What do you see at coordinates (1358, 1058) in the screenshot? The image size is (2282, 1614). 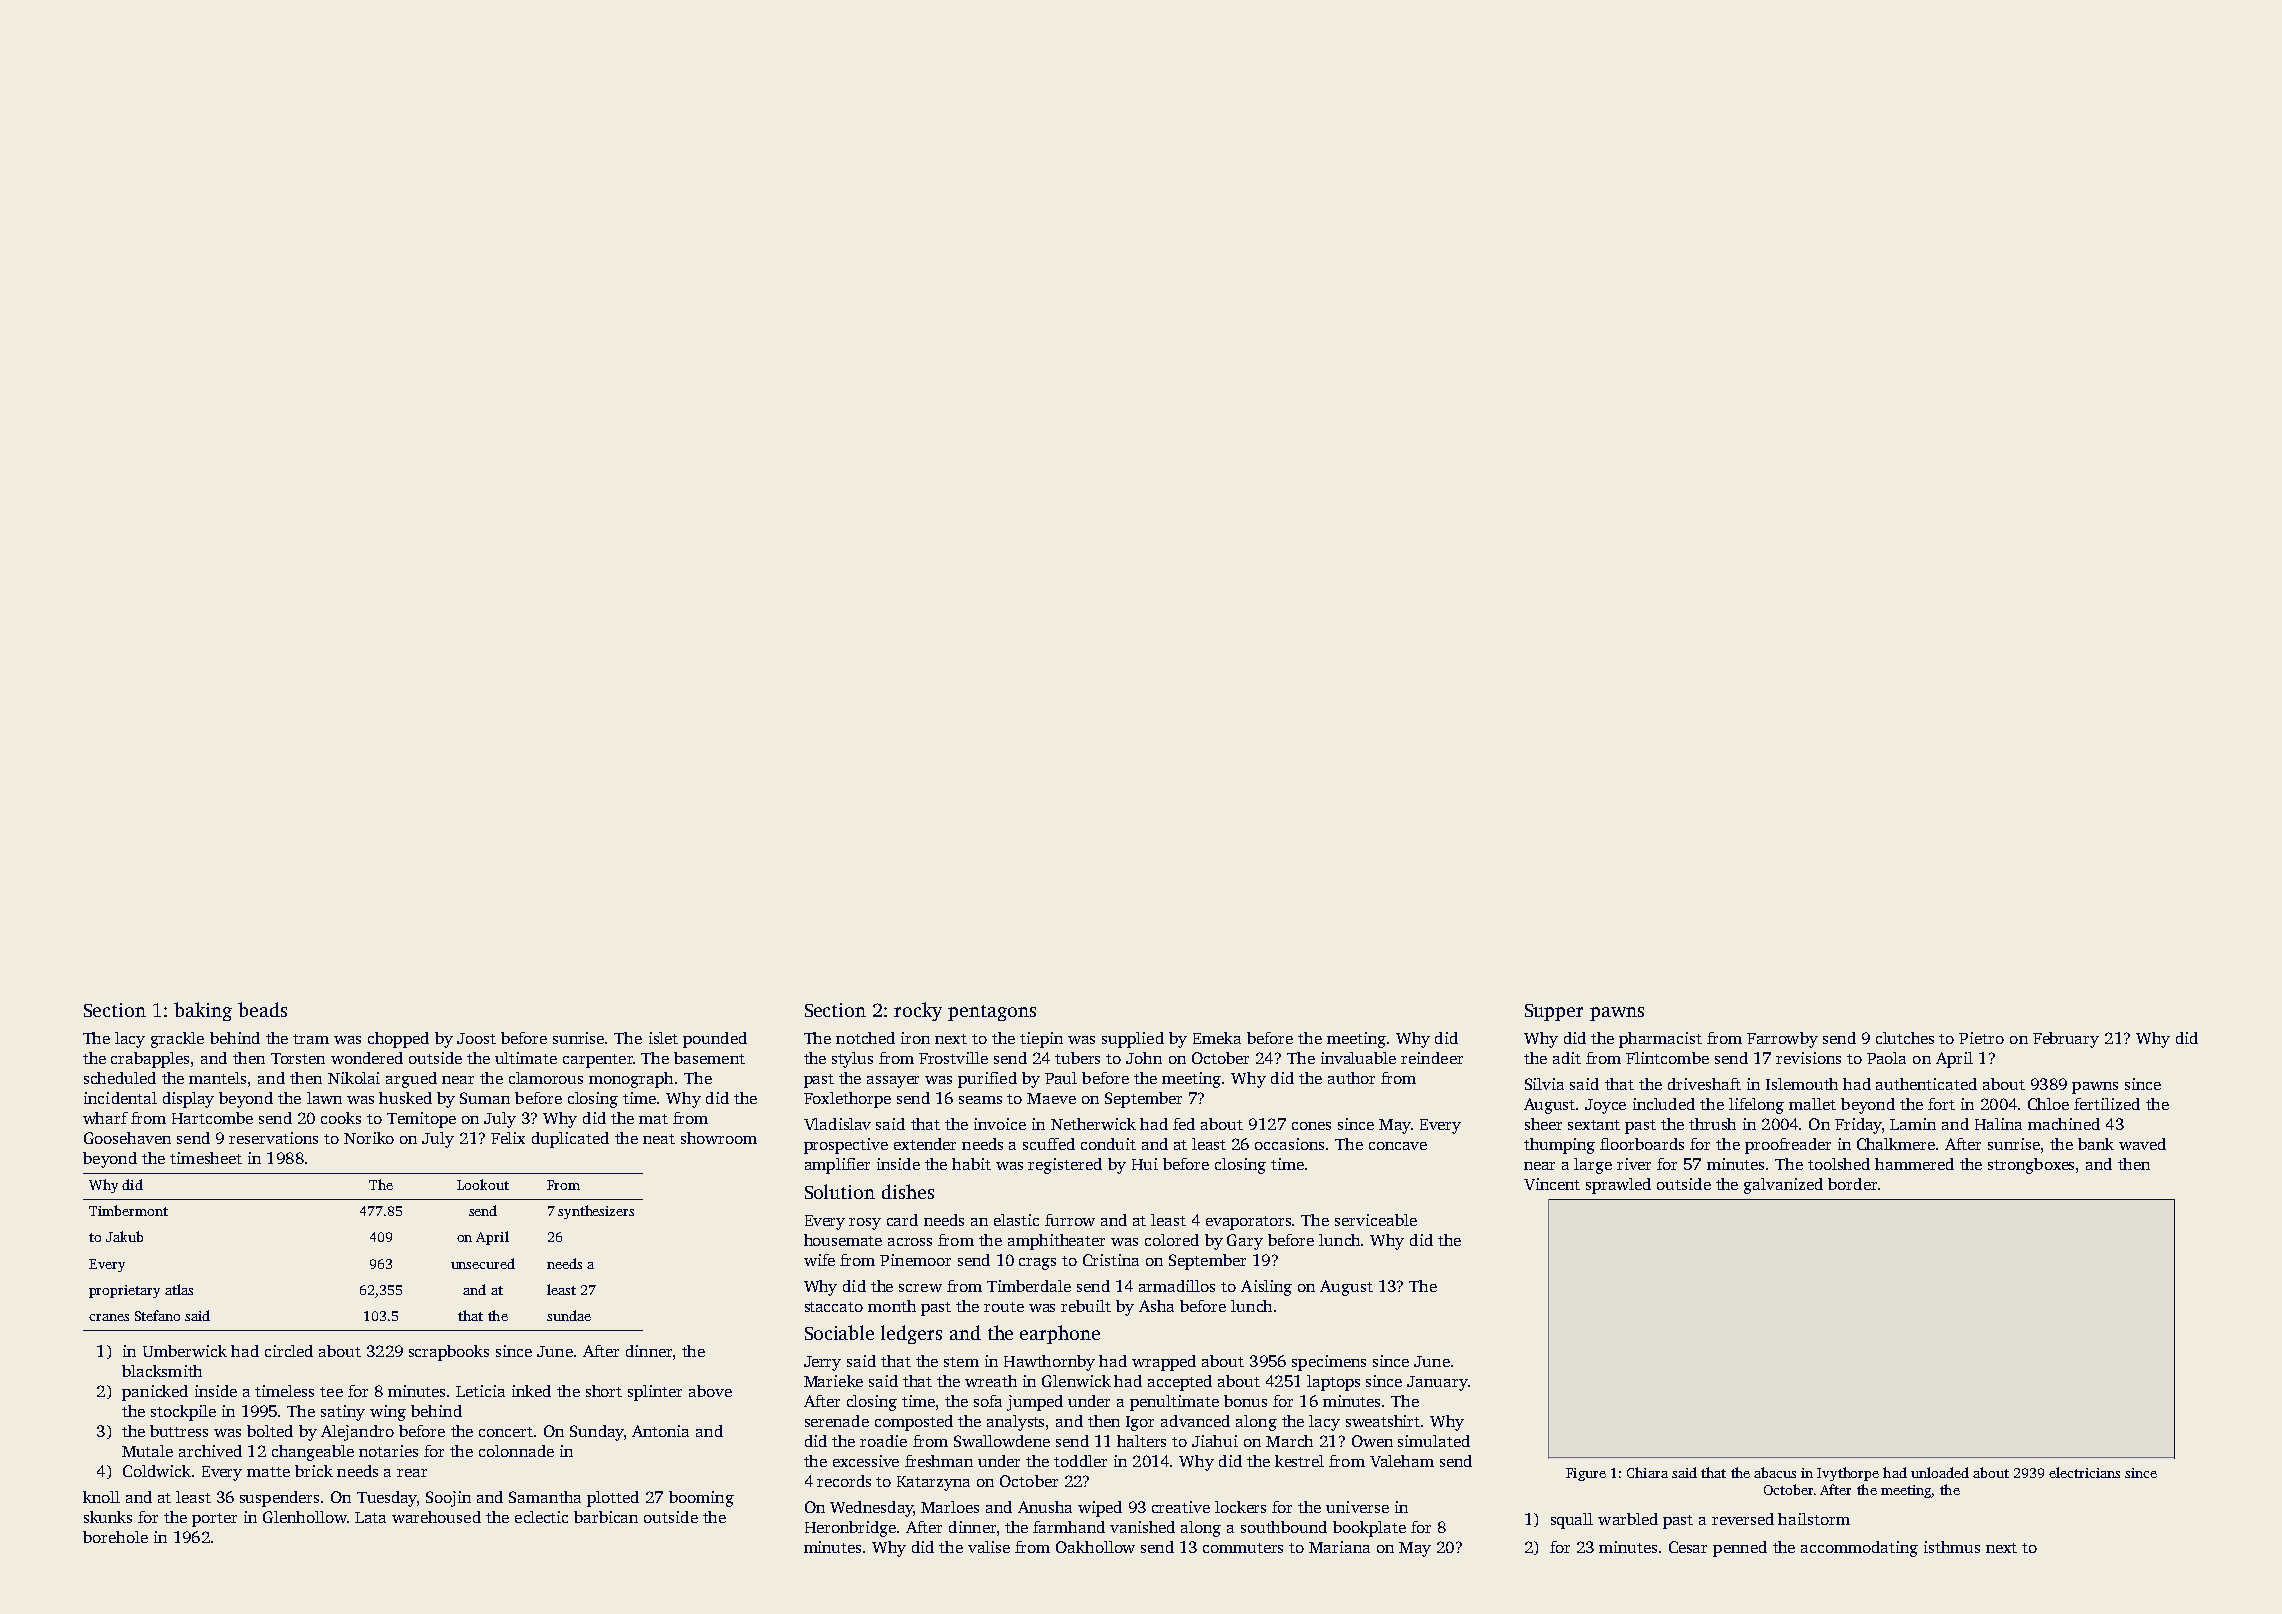 I see `invaluable` at bounding box center [1358, 1058].
